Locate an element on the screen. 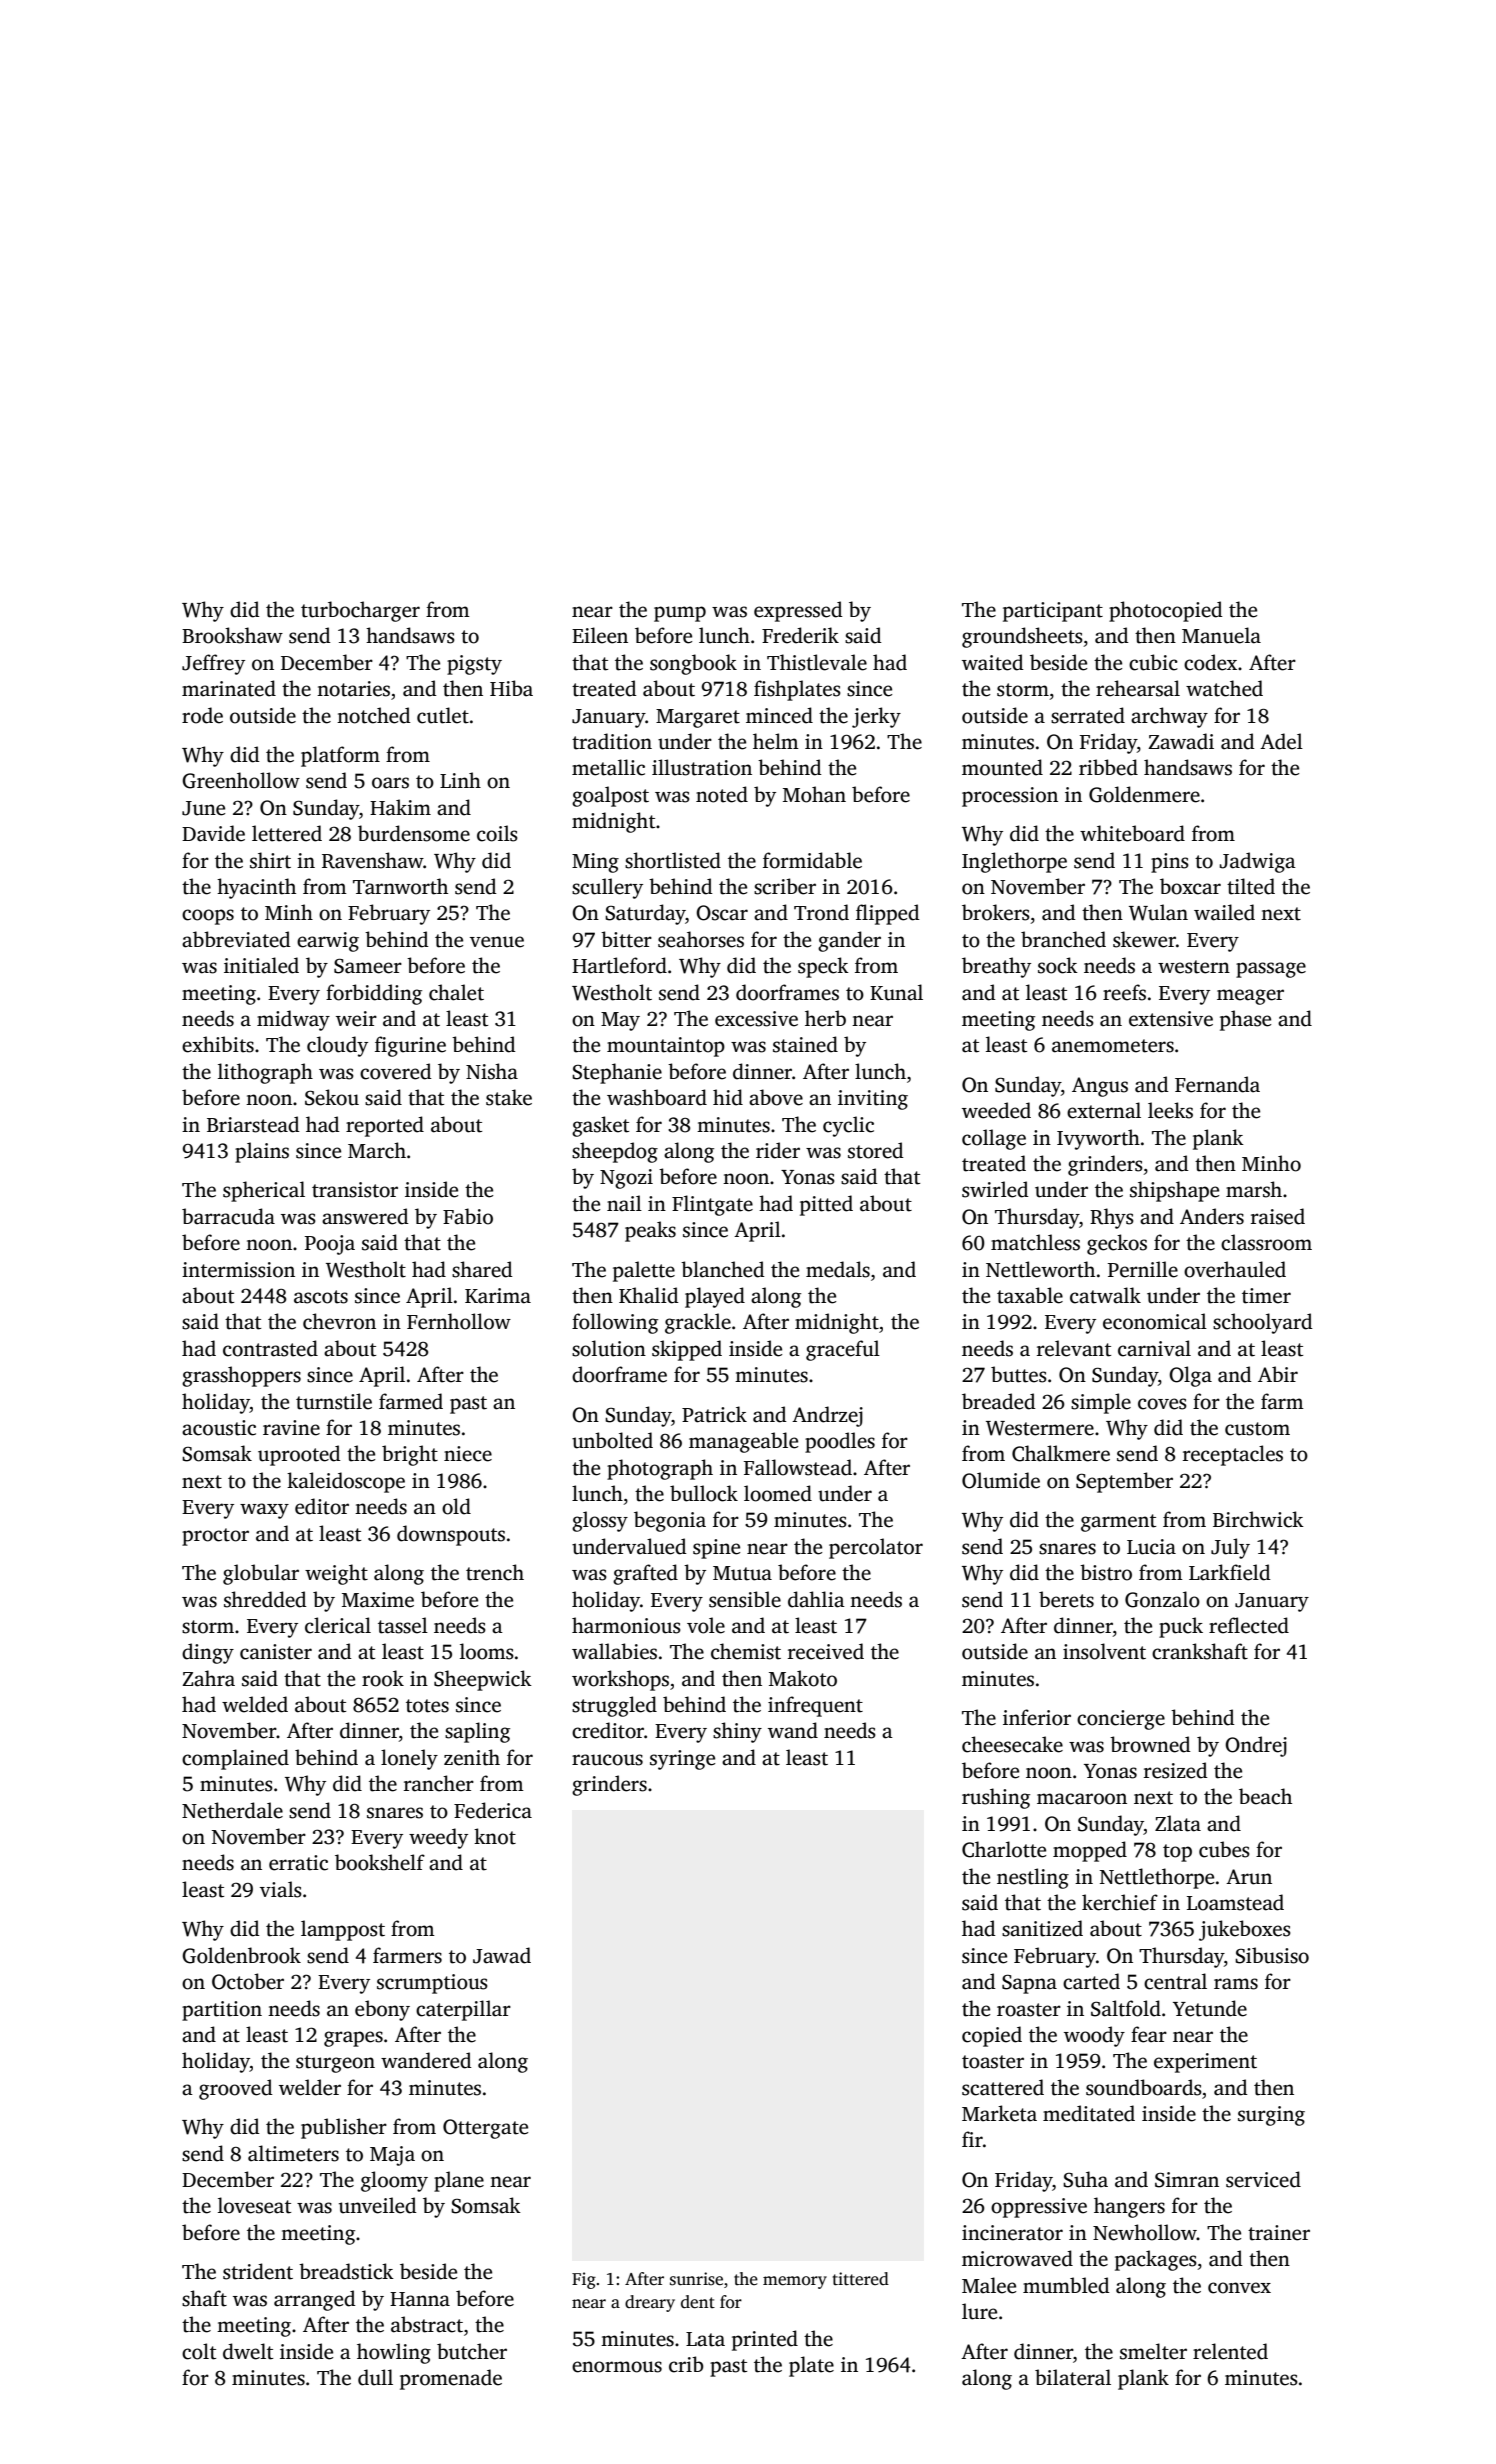  Greenhollow is located at coordinates (241, 780).
